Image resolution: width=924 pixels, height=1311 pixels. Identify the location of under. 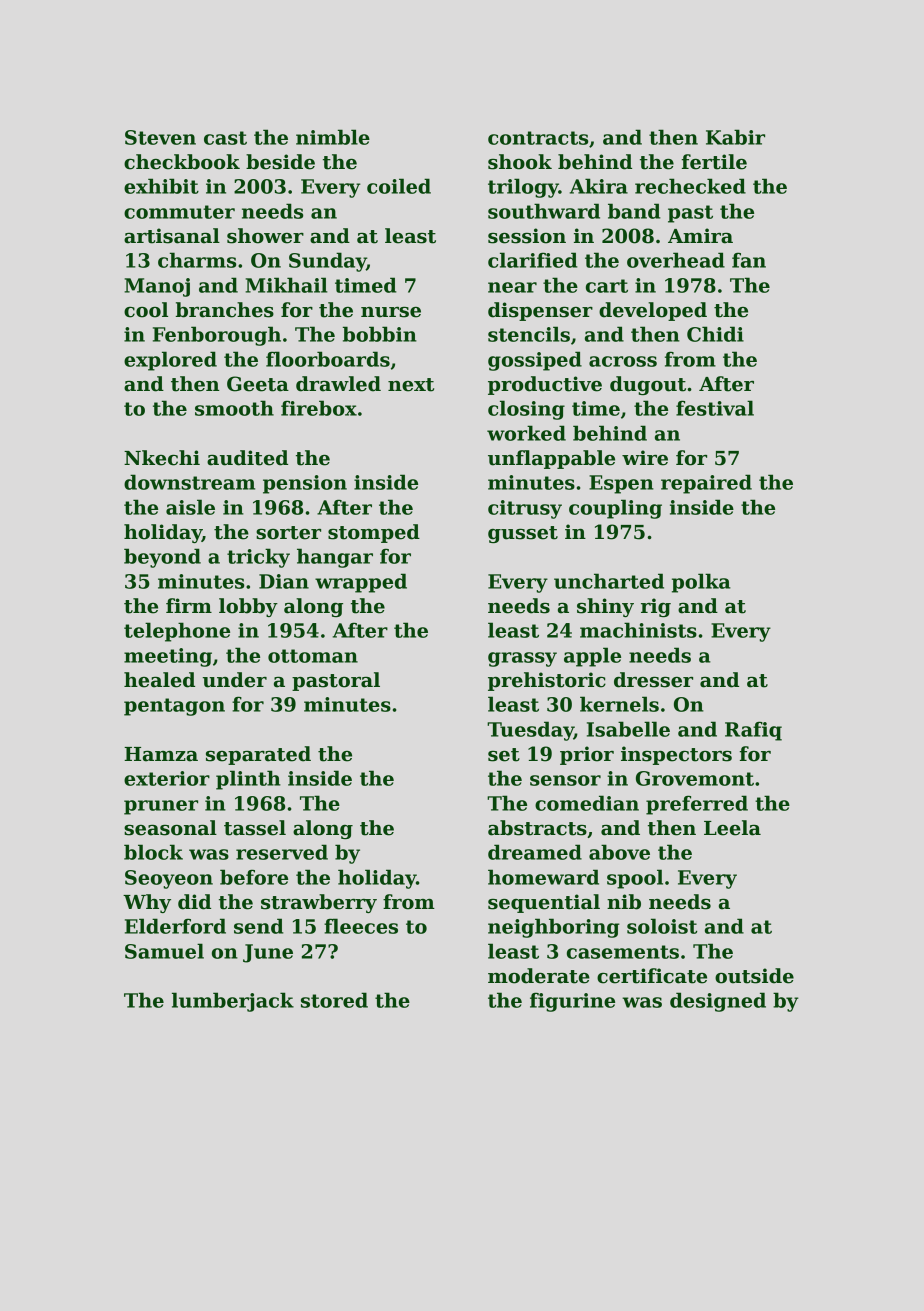
(235, 680).
